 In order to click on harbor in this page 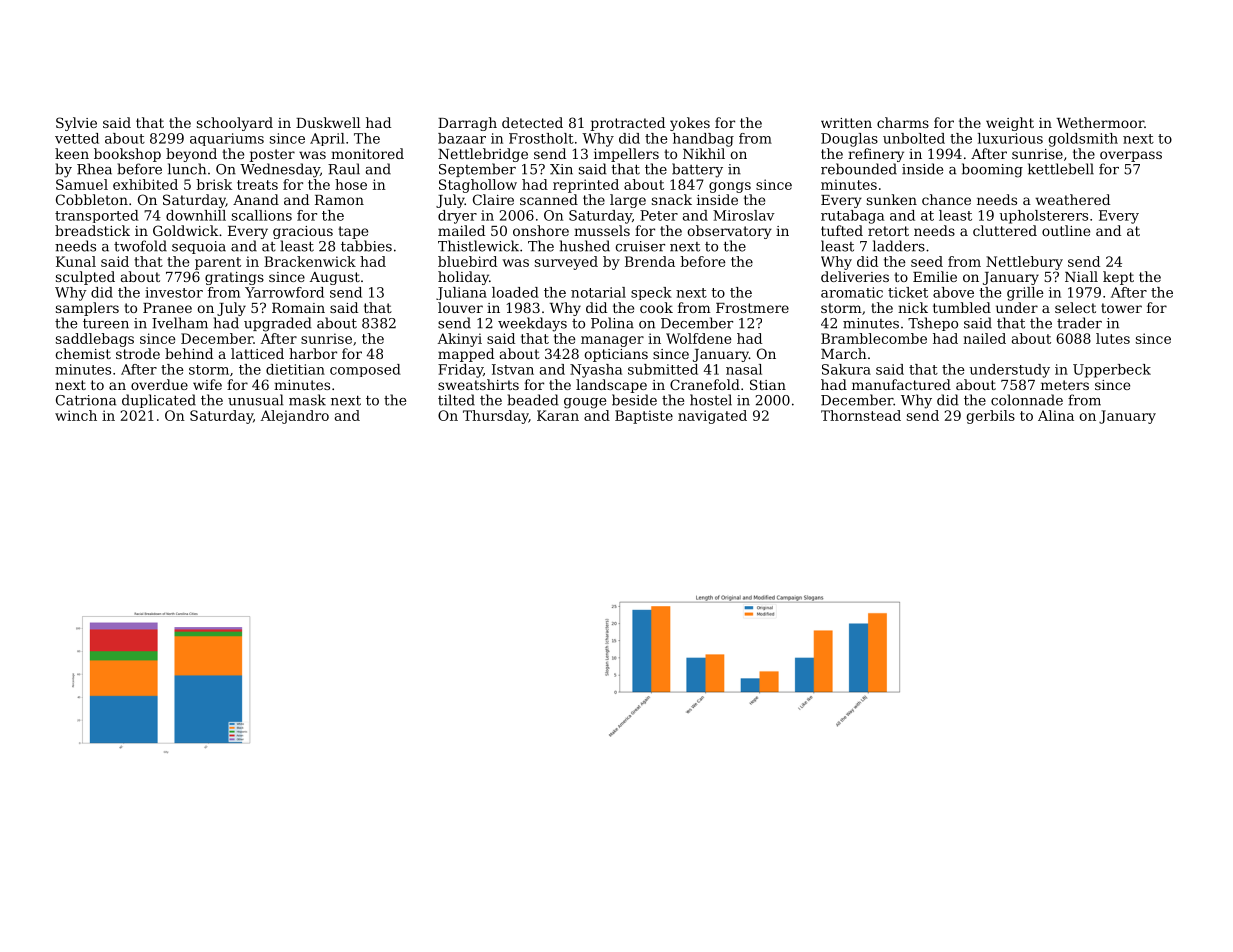, I will do `click(313, 353)`.
